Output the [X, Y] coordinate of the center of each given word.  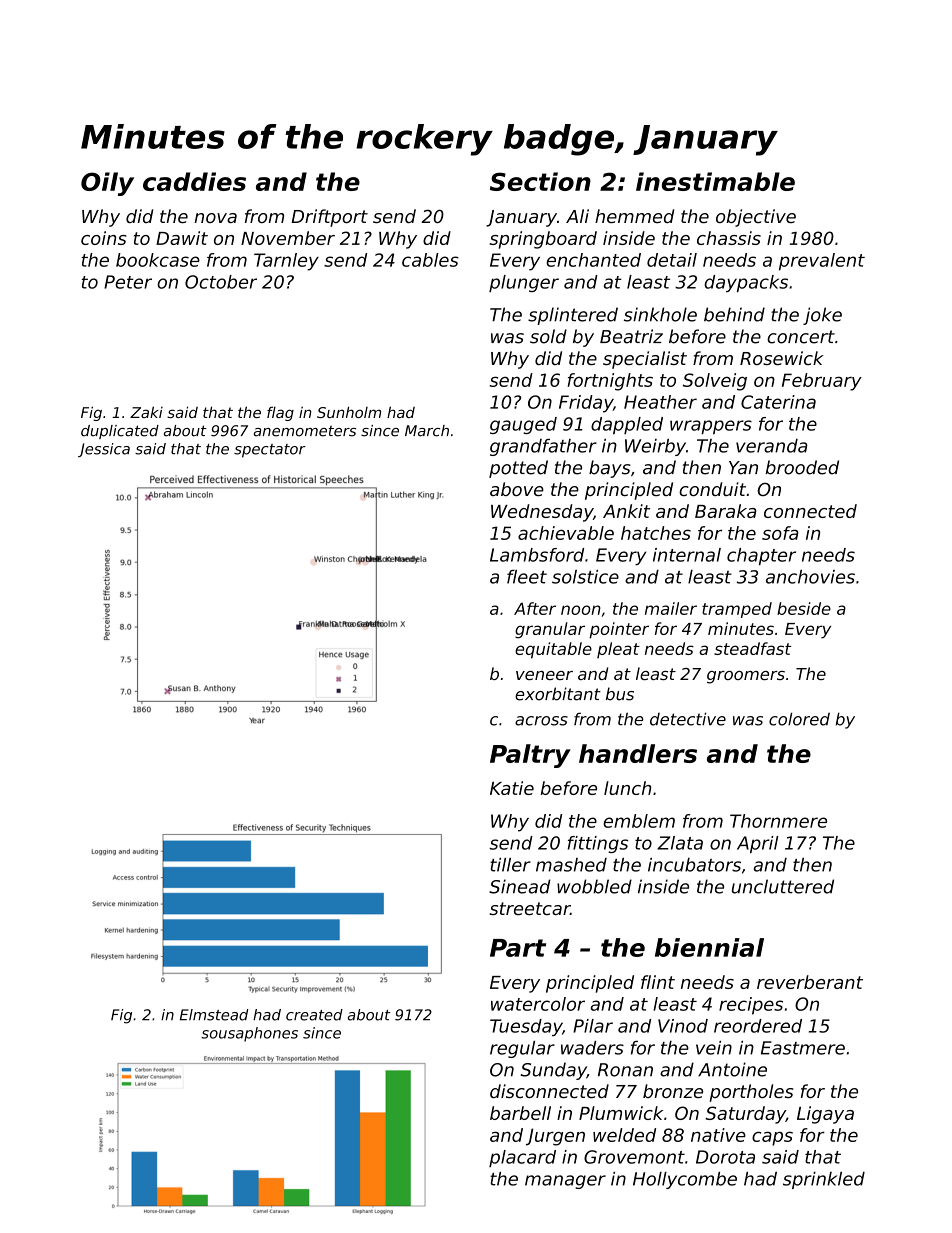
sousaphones [249, 1034]
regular [522, 1049]
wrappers [711, 427]
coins [104, 238]
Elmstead [214, 1015]
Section [540, 181]
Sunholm [349, 412]
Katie [512, 788]
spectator [270, 451]
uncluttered [783, 886]
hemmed [634, 216]
